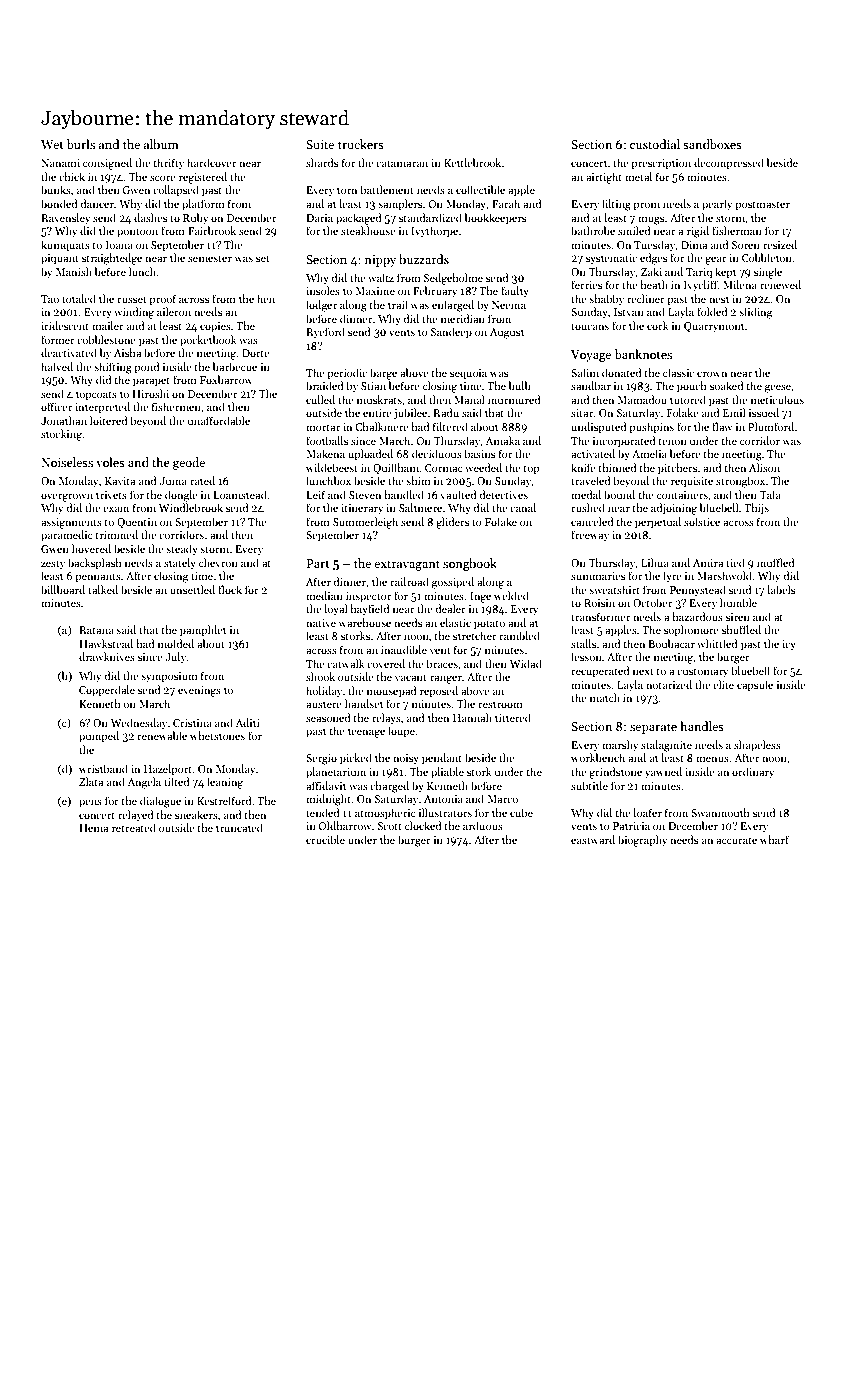  Describe the element at coordinates (702, 726) in the screenshot. I see `handles` at that location.
